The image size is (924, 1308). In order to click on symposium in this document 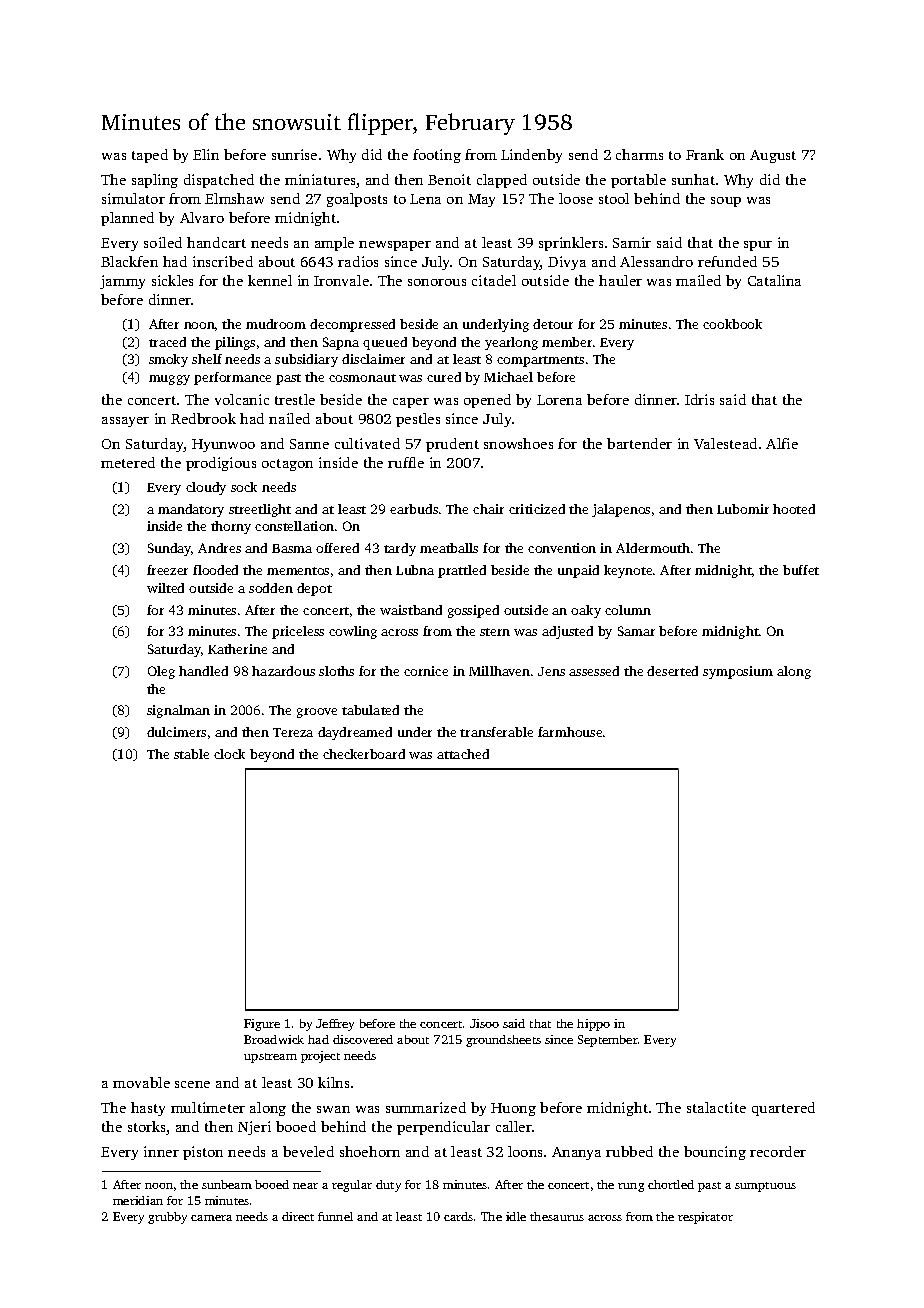, I will do `click(738, 672)`.
